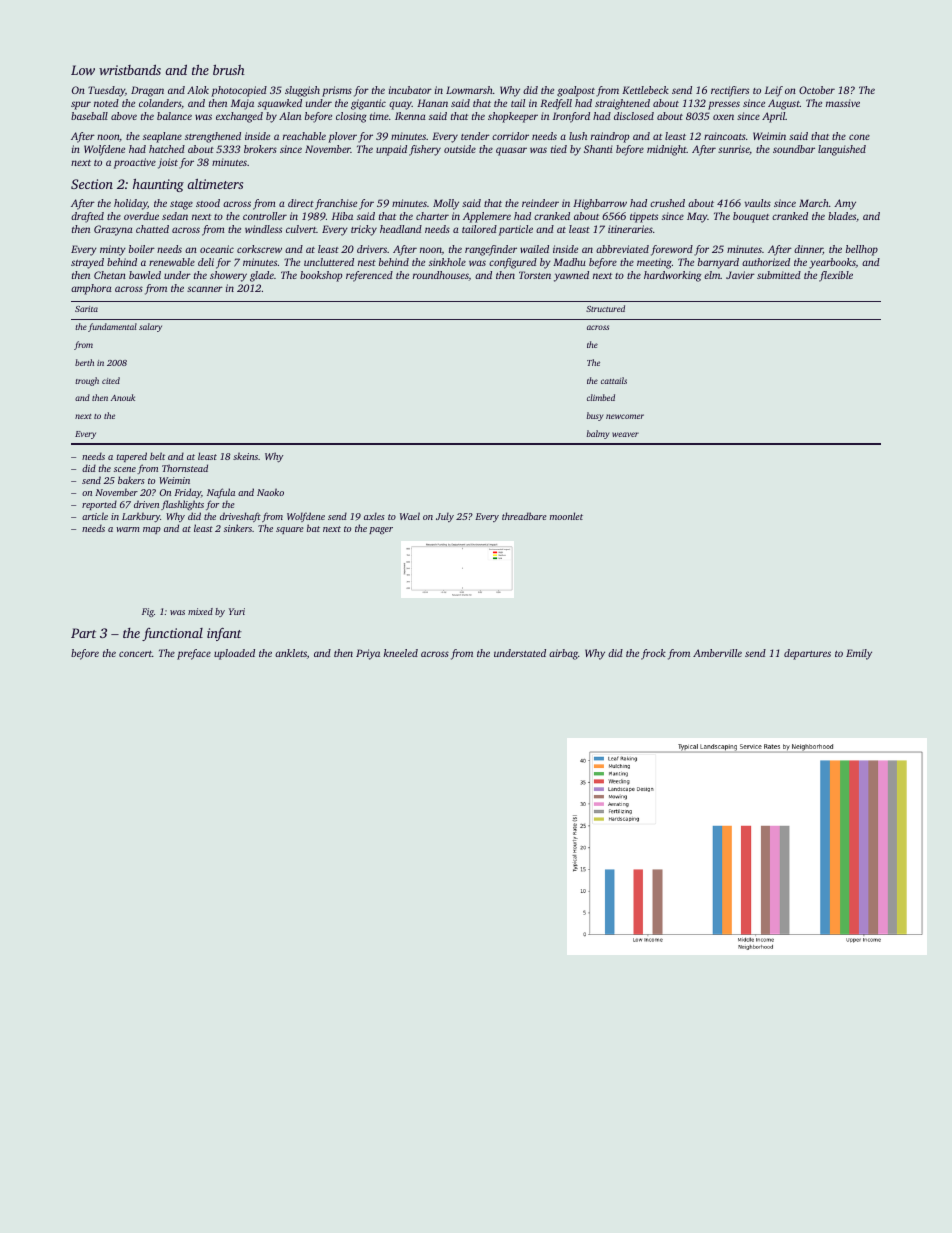  I want to click on holiday, so click(131, 204).
